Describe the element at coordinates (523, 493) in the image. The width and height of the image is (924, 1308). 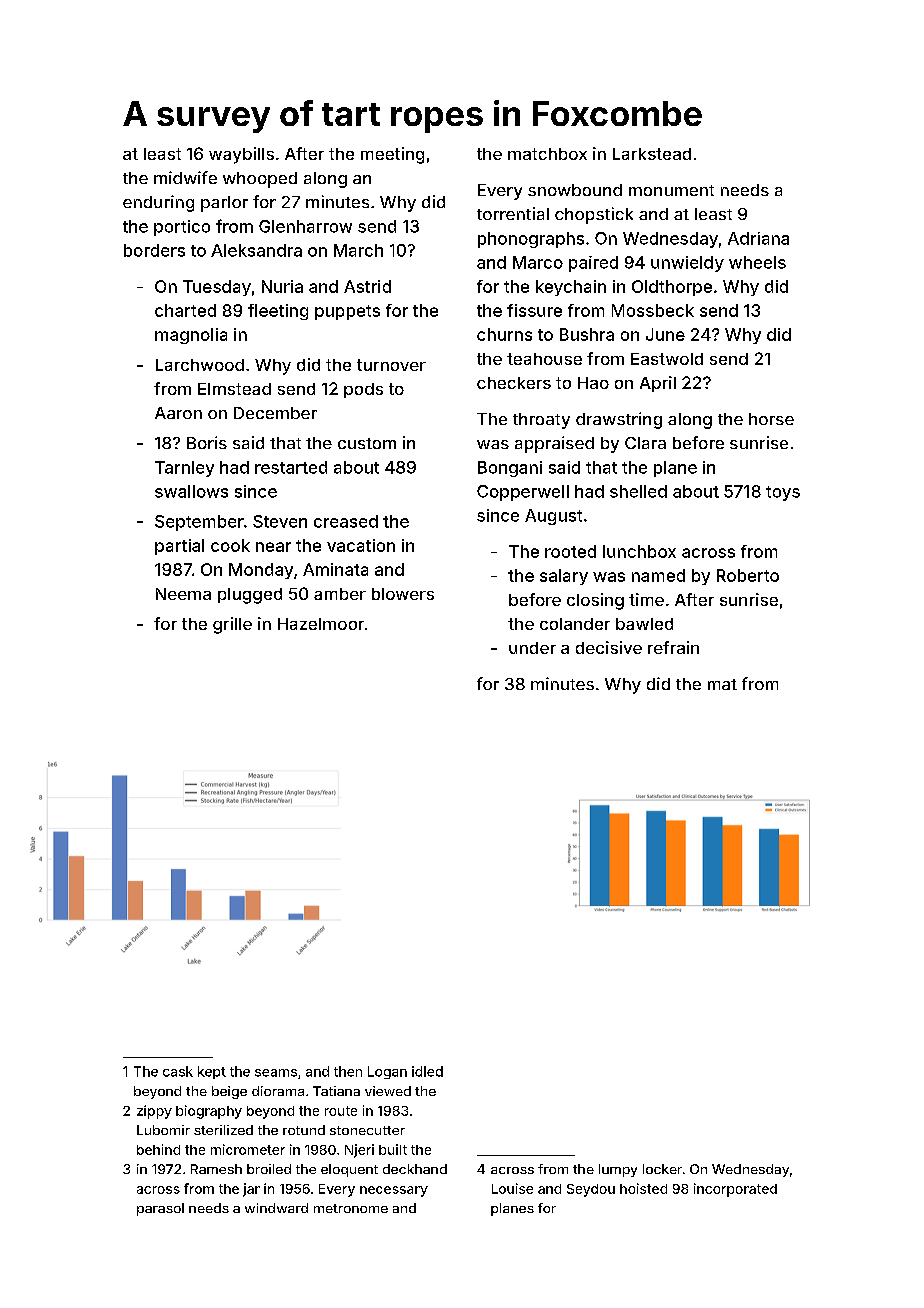
I see `Copperwell` at that location.
